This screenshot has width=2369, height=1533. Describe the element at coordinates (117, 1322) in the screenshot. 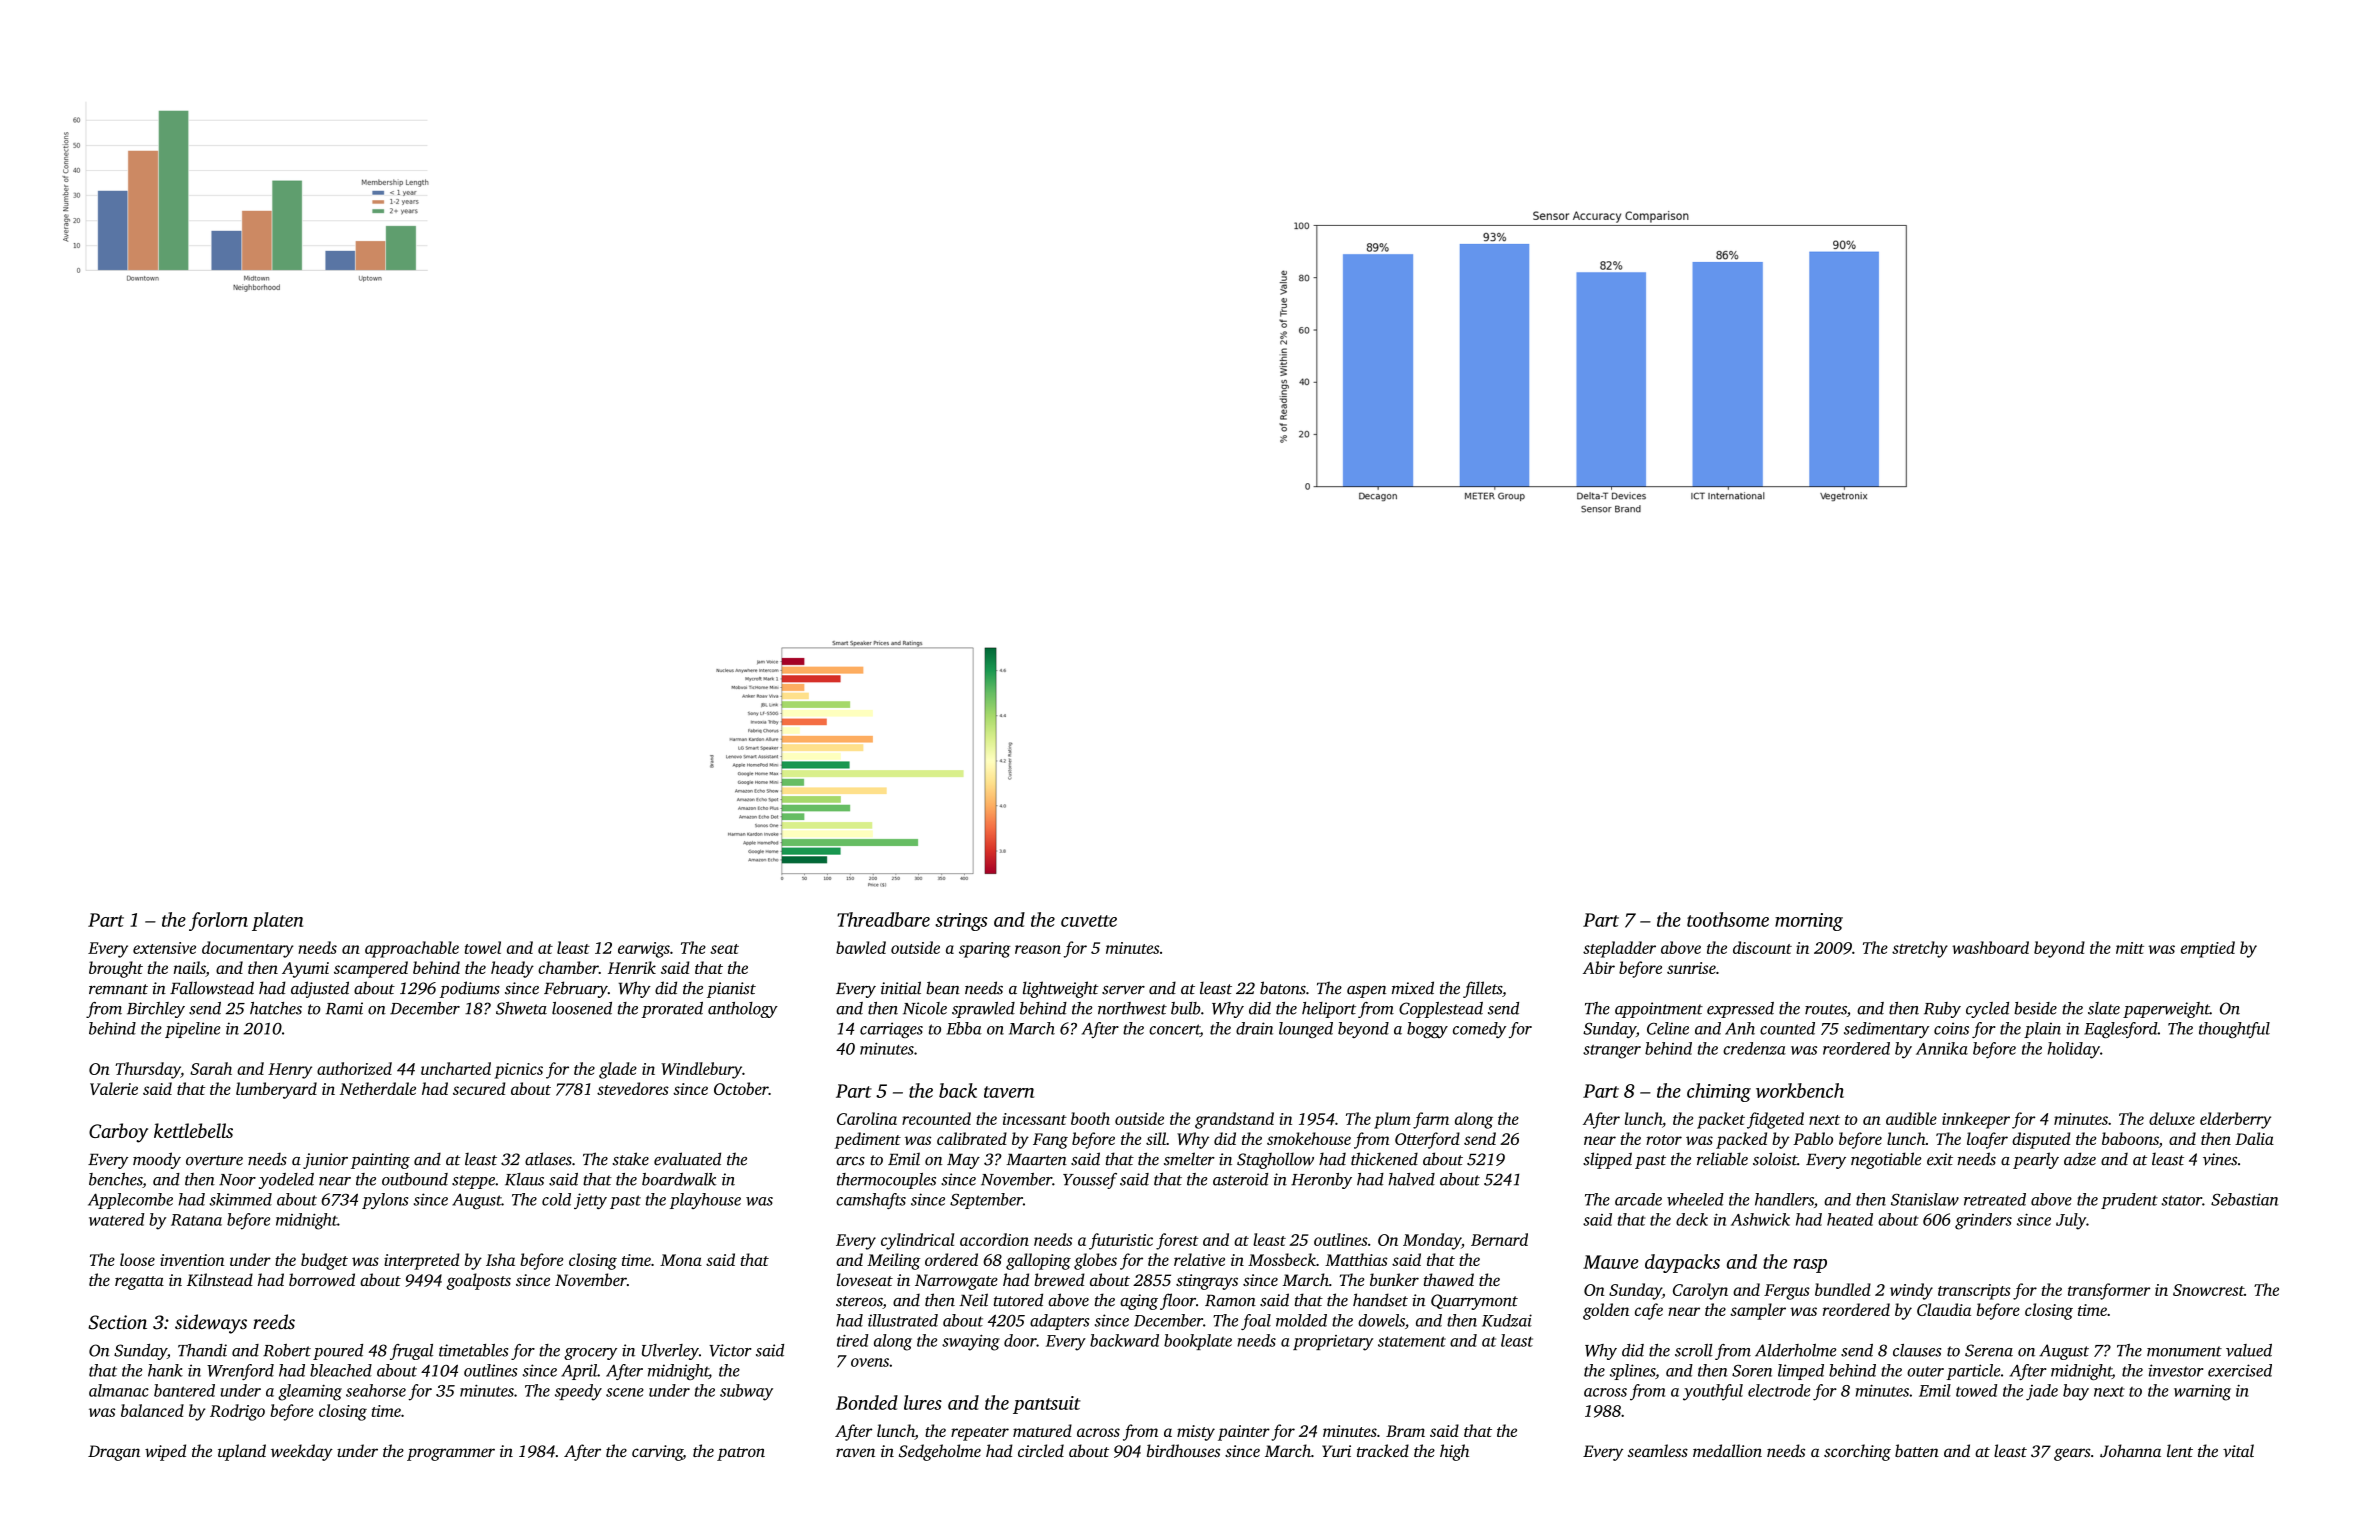

I see `Section` at that location.
